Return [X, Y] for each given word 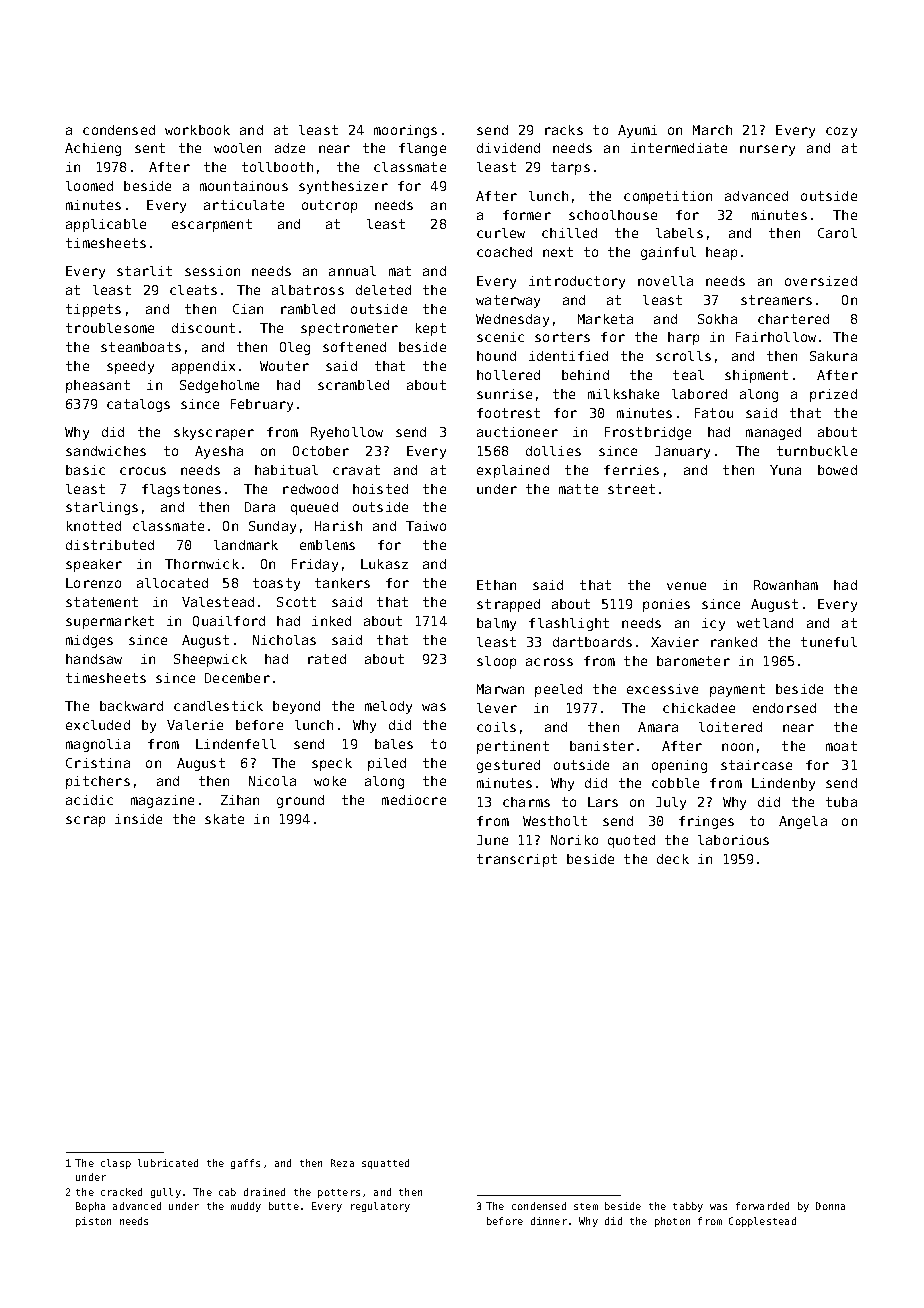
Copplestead [762, 1222]
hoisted [380, 489]
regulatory [380, 1207]
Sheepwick [210, 660]
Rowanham [786, 585]
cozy [841, 132]
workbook [197, 130]
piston [93, 1222]
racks [564, 130]
